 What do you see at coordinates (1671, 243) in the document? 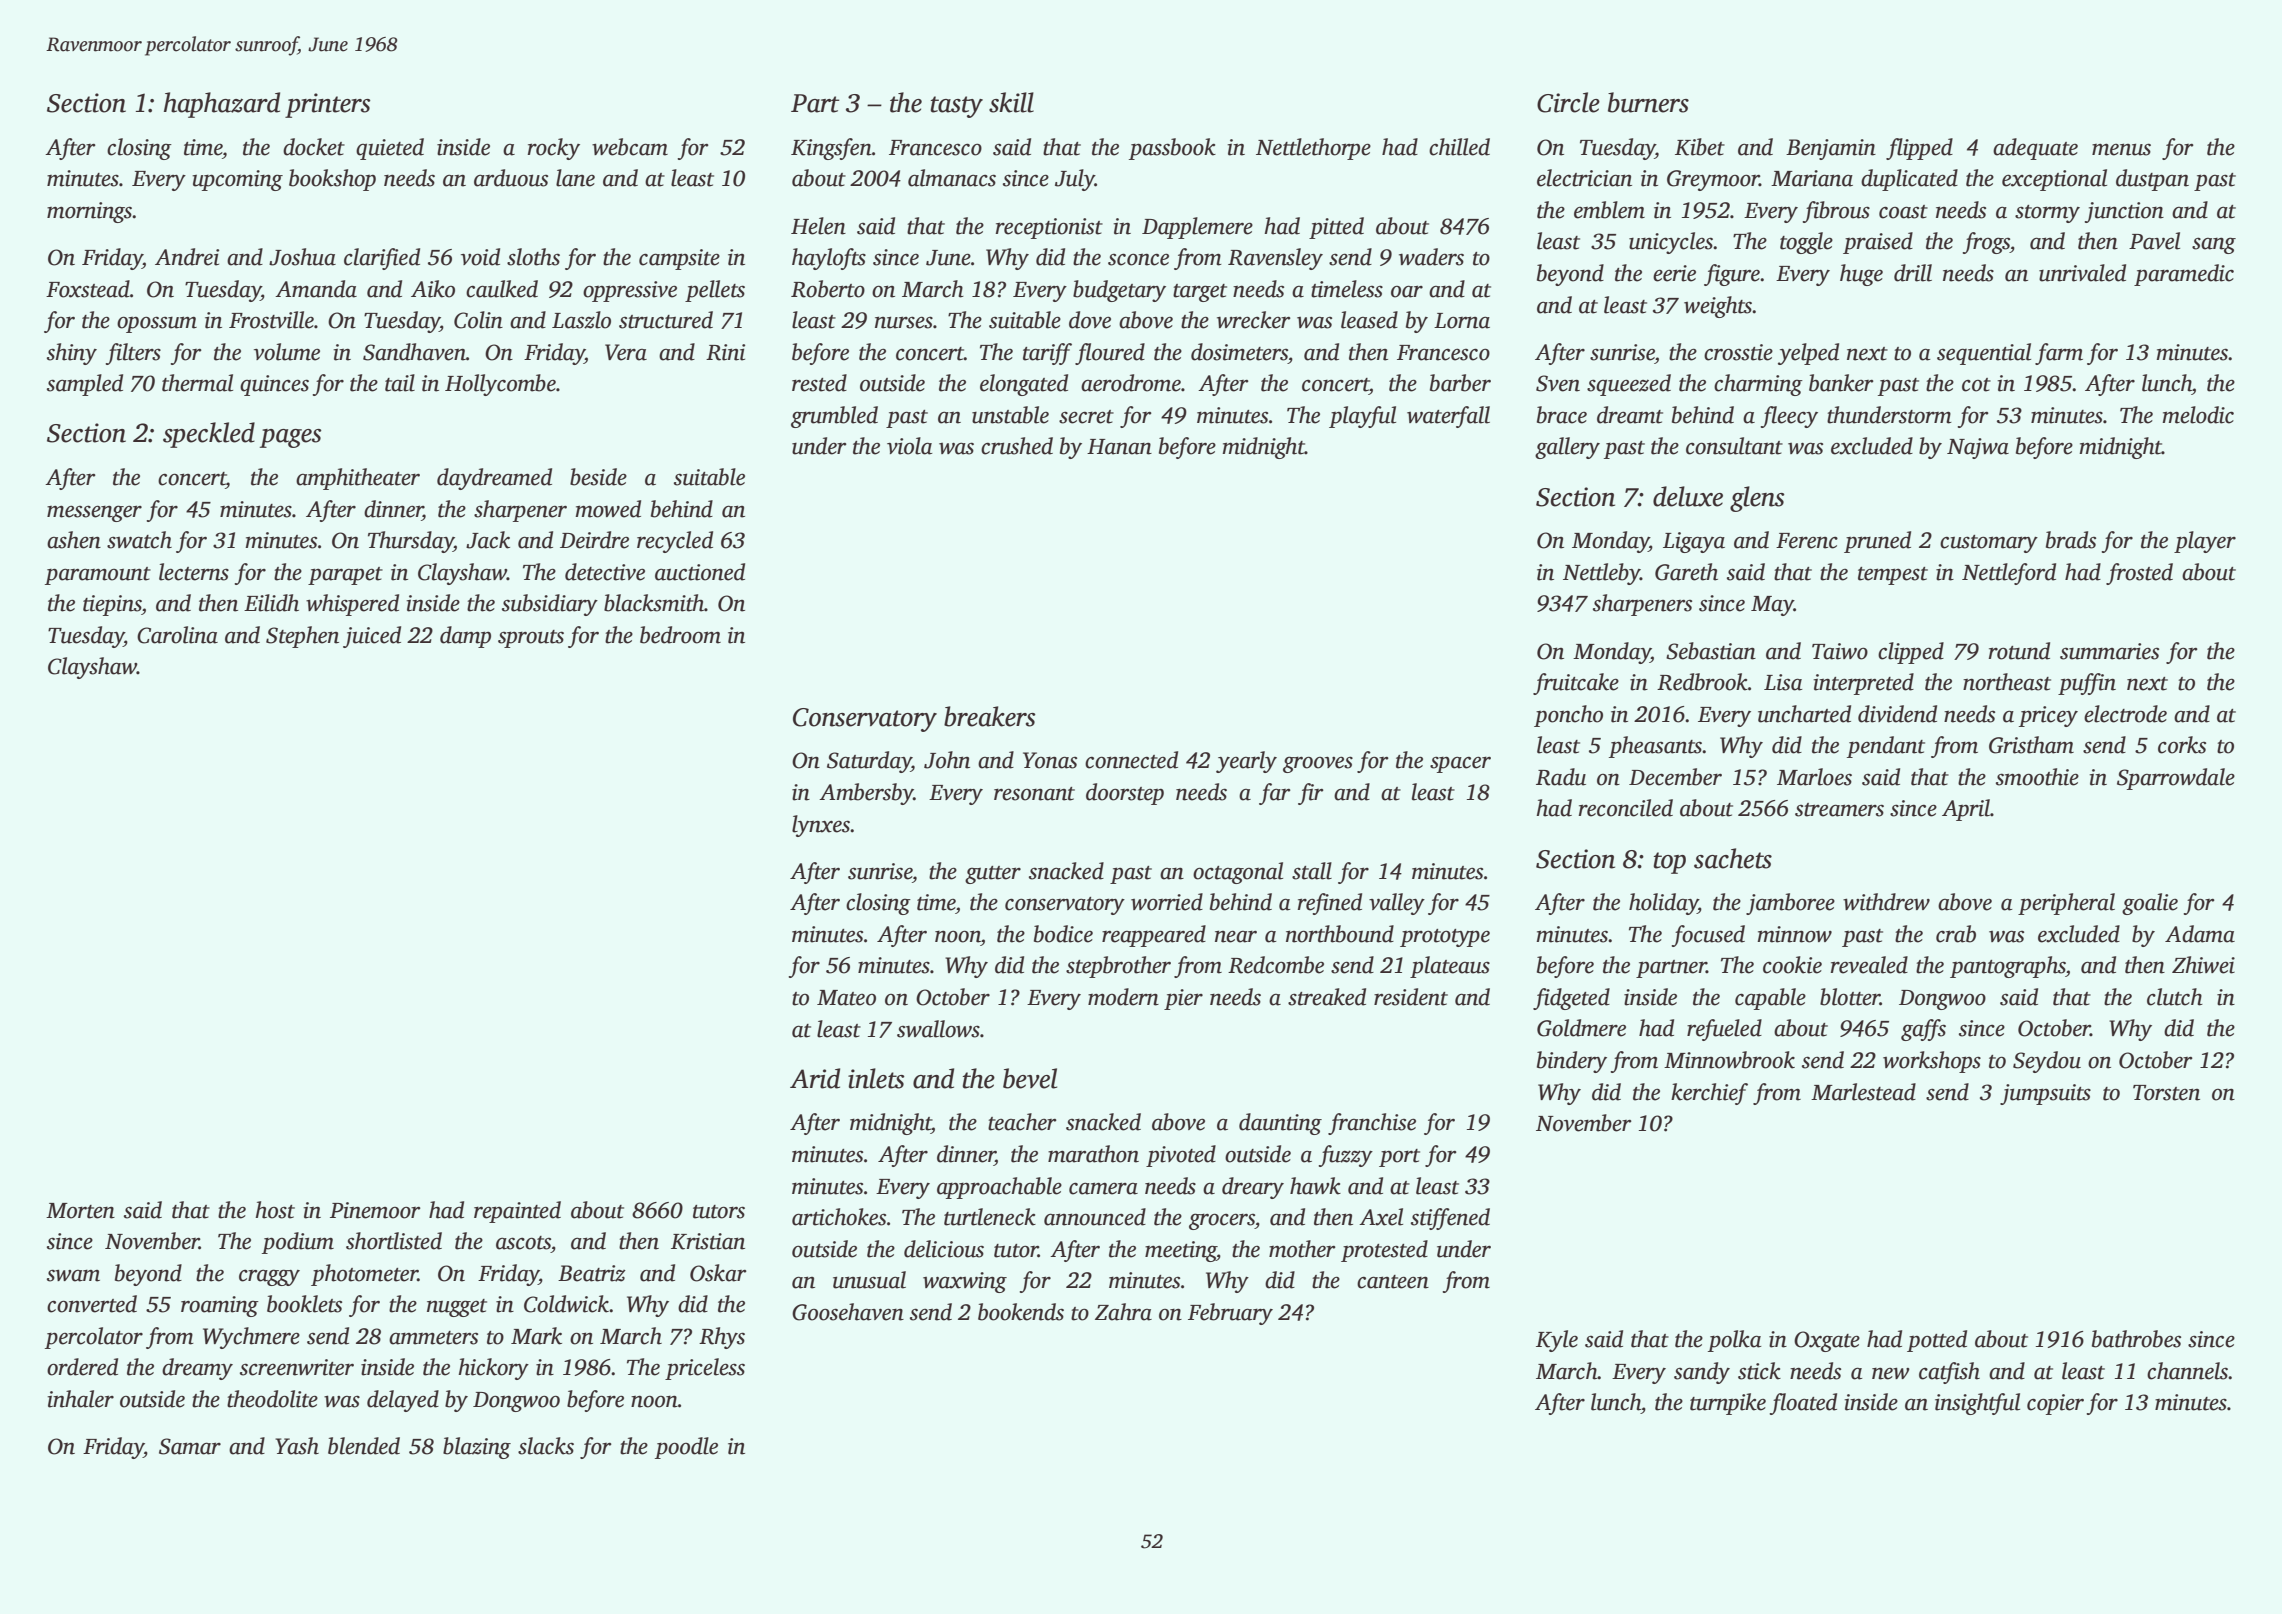
I see `unicycles` at bounding box center [1671, 243].
